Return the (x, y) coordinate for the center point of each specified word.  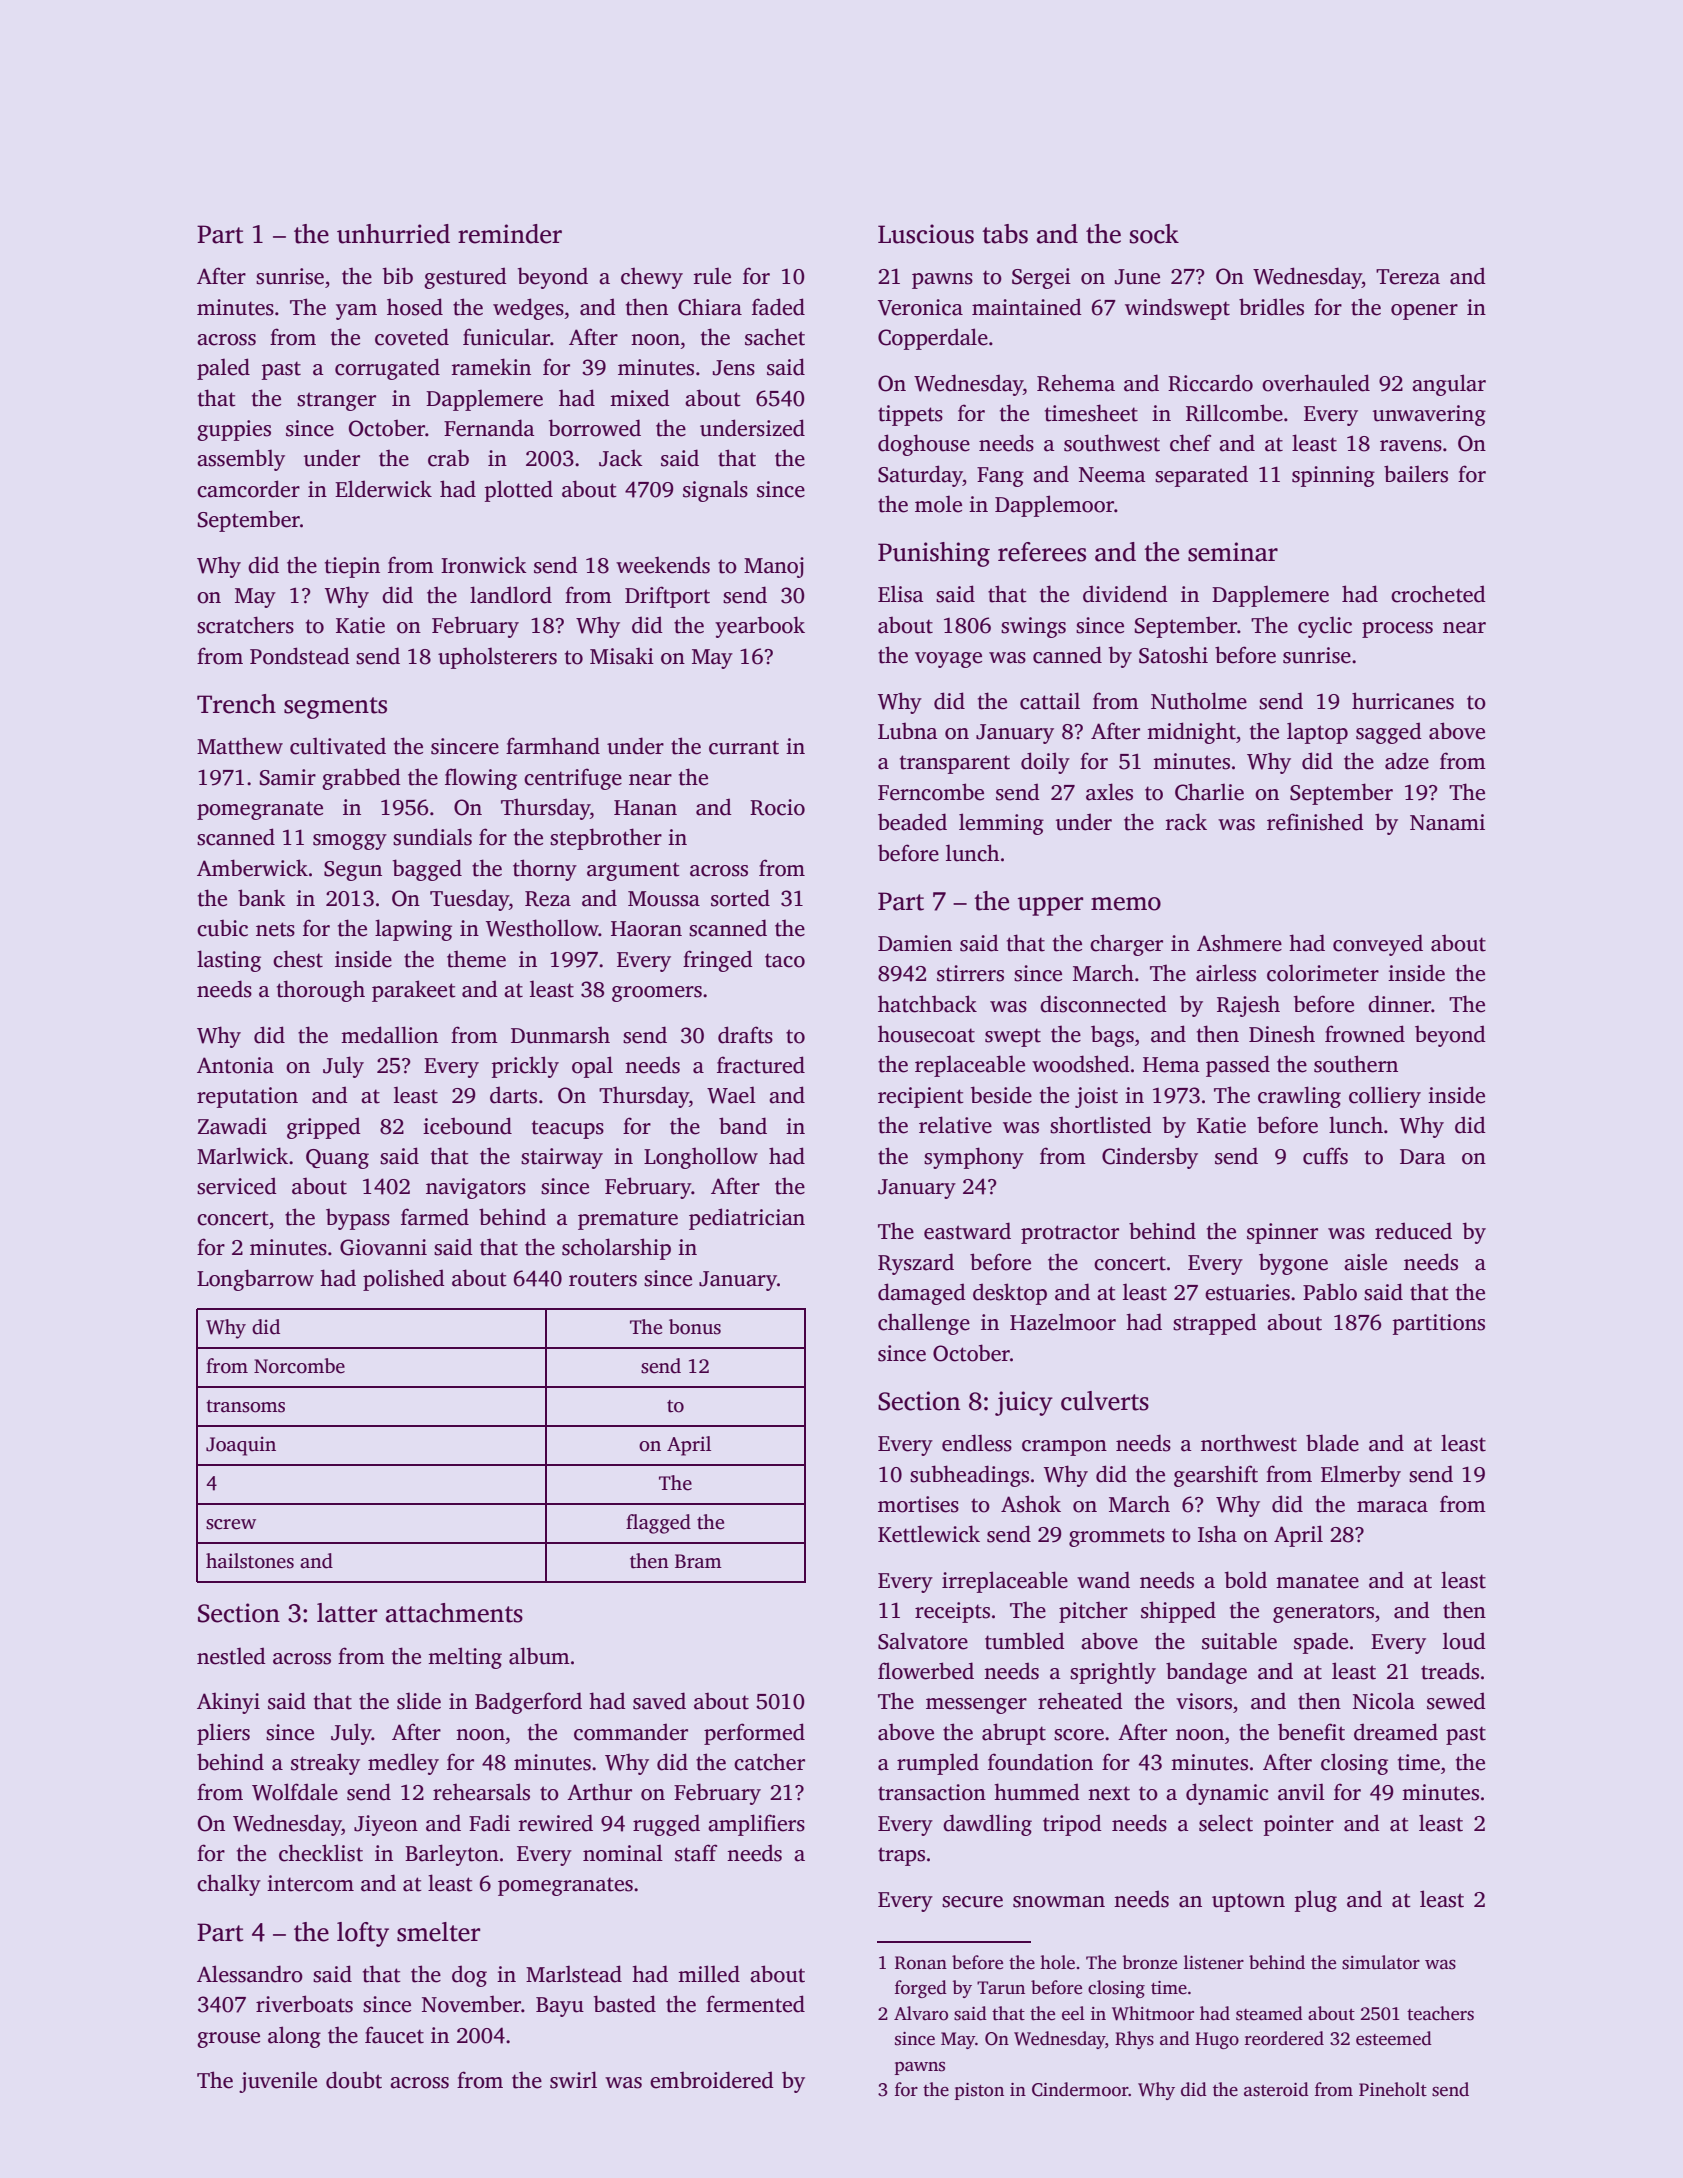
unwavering (1429, 415)
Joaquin (241, 1446)
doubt (354, 2080)
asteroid (1276, 2089)
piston (979, 2091)
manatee (1317, 1581)
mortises (918, 1504)
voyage (948, 660)
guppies (234, 430)
